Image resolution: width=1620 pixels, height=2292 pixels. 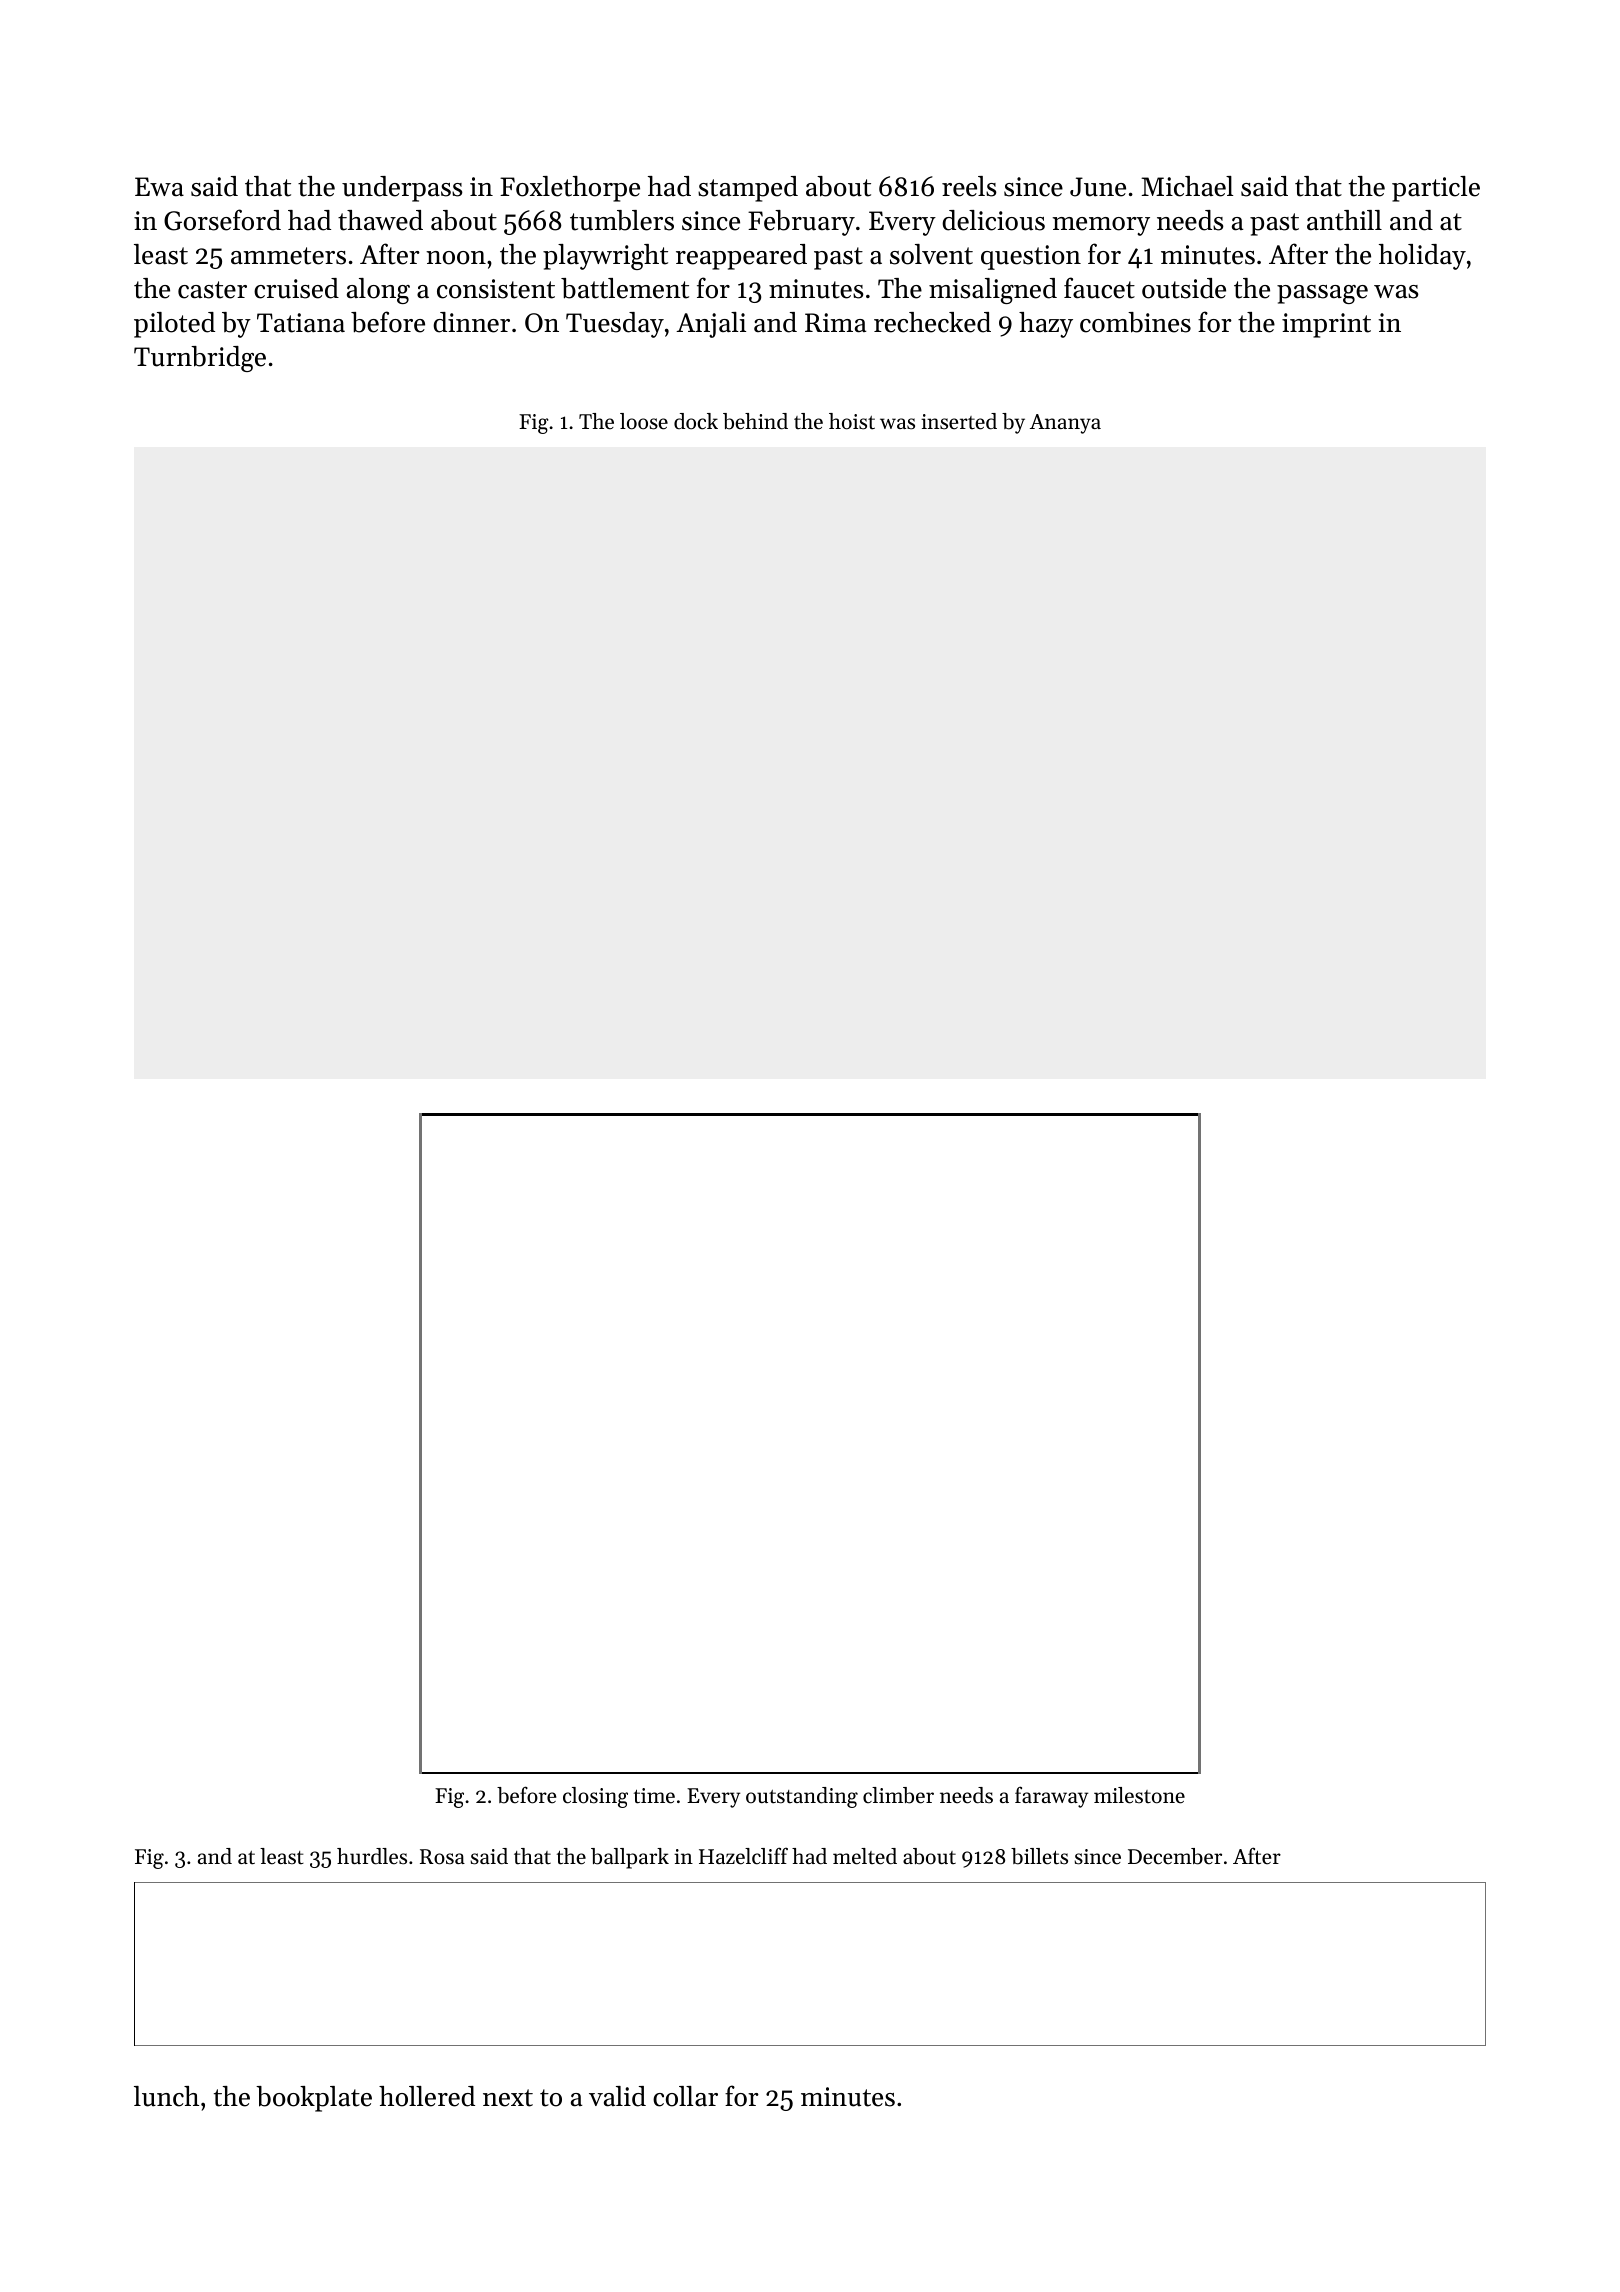 What do you see at coordinates (427, 2096) in the screenshot?
I see `hollered` at bounding box center [427, 2096].
